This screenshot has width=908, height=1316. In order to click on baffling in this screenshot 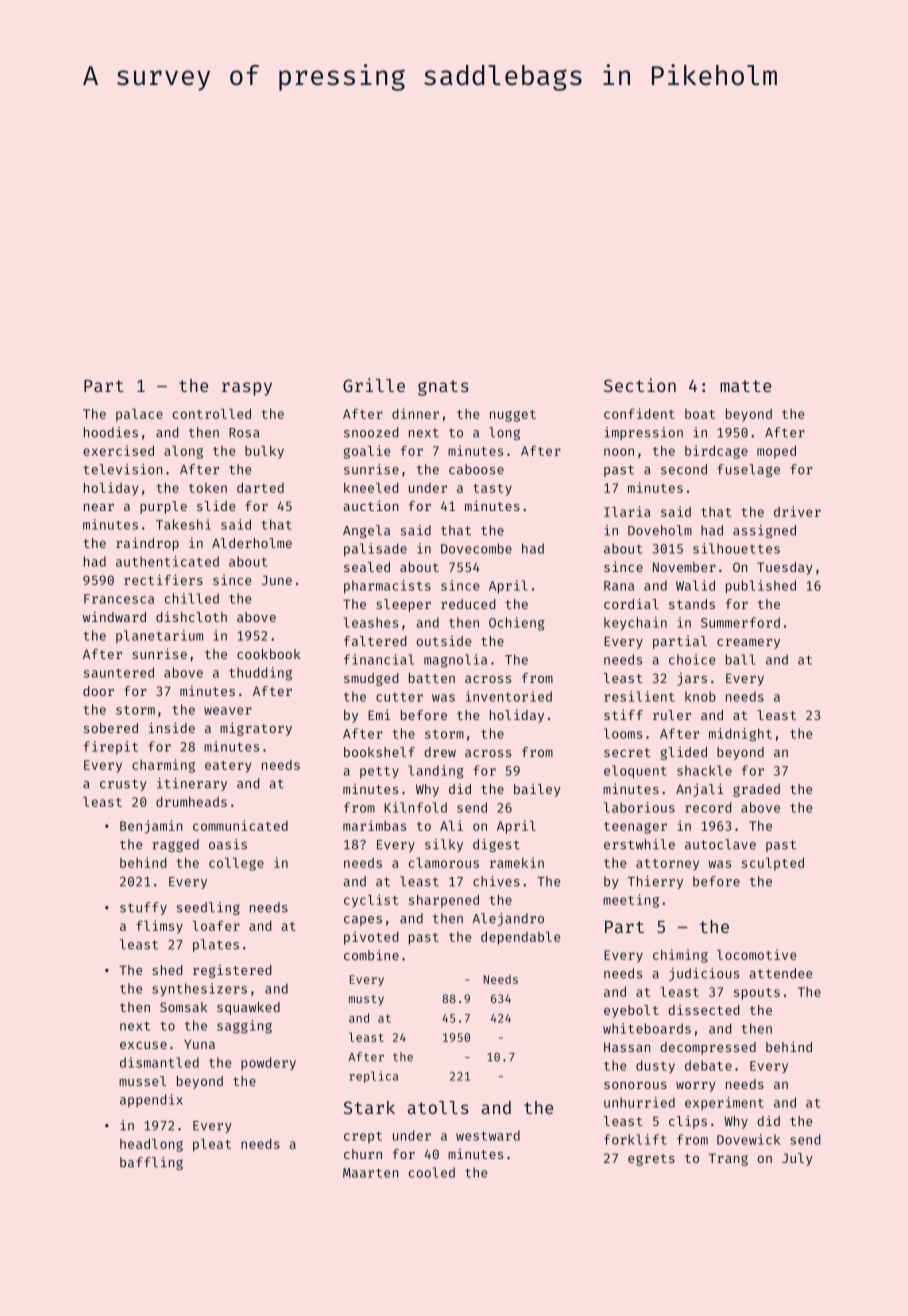, I will do `click(151, 1163)`.
